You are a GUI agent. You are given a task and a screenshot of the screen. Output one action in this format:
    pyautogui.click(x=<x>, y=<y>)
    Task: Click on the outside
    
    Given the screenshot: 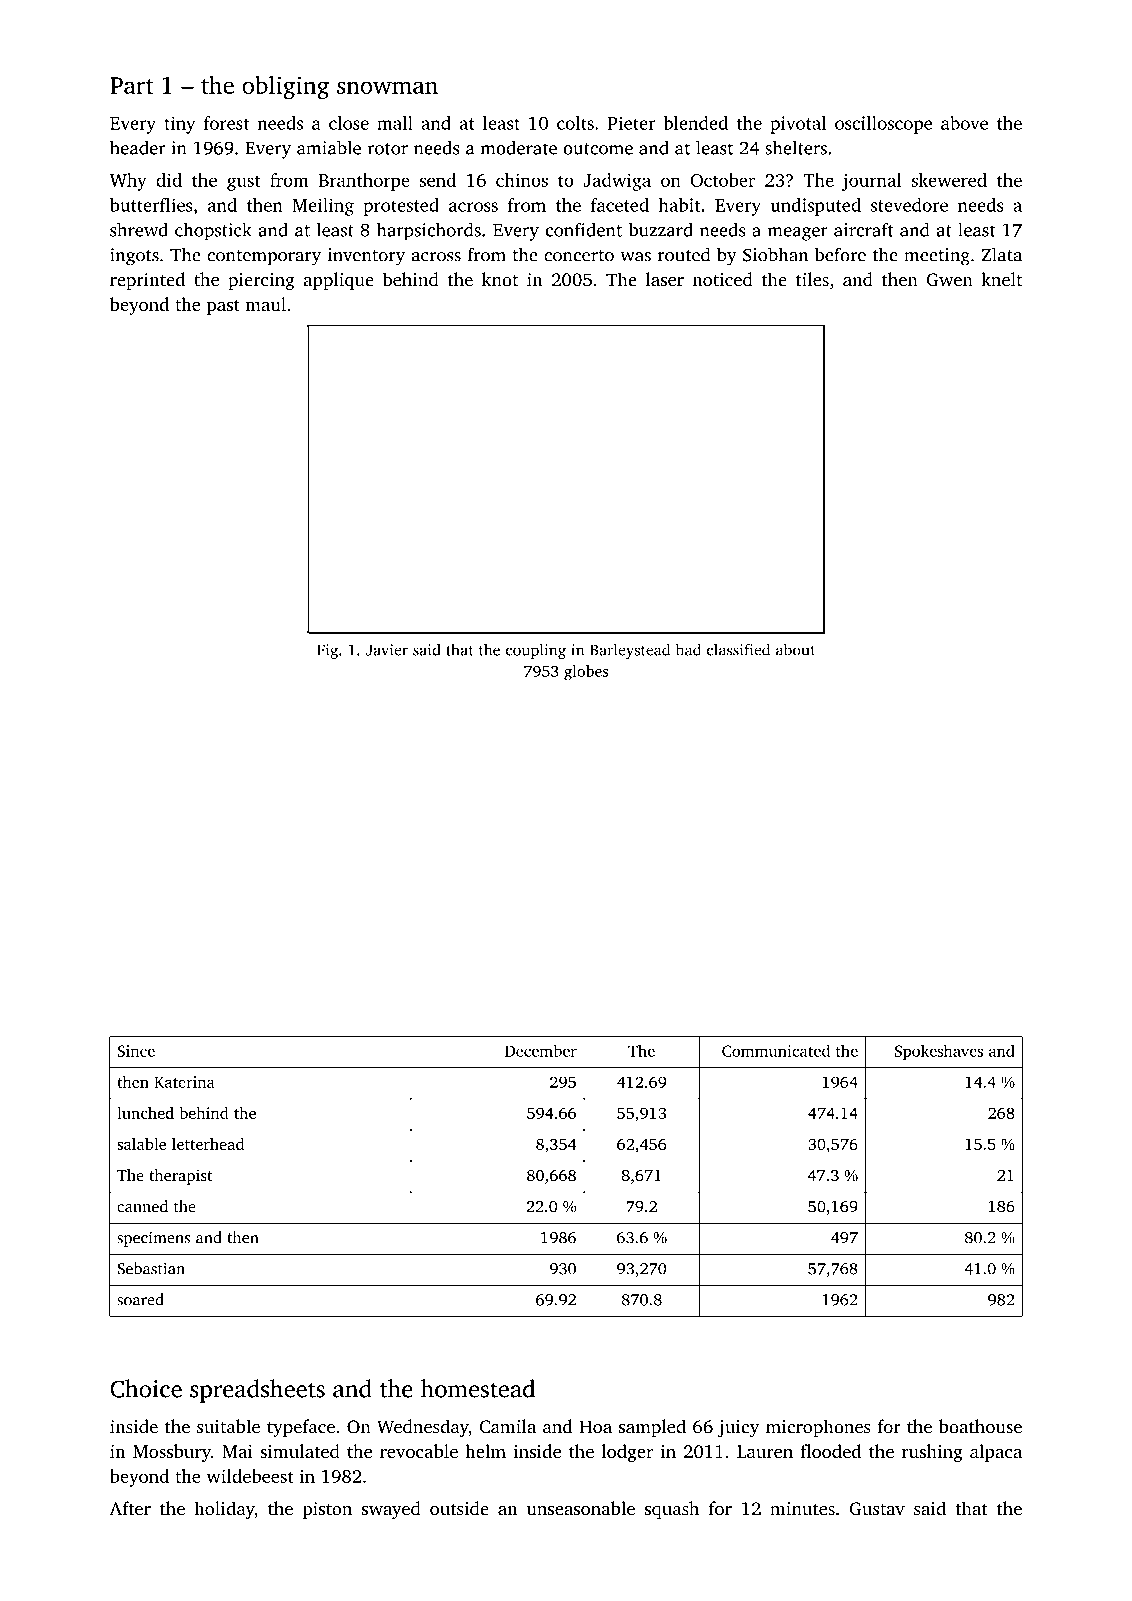 What is the action you would take?
    pyautogui.click(x=459, y=1508)
